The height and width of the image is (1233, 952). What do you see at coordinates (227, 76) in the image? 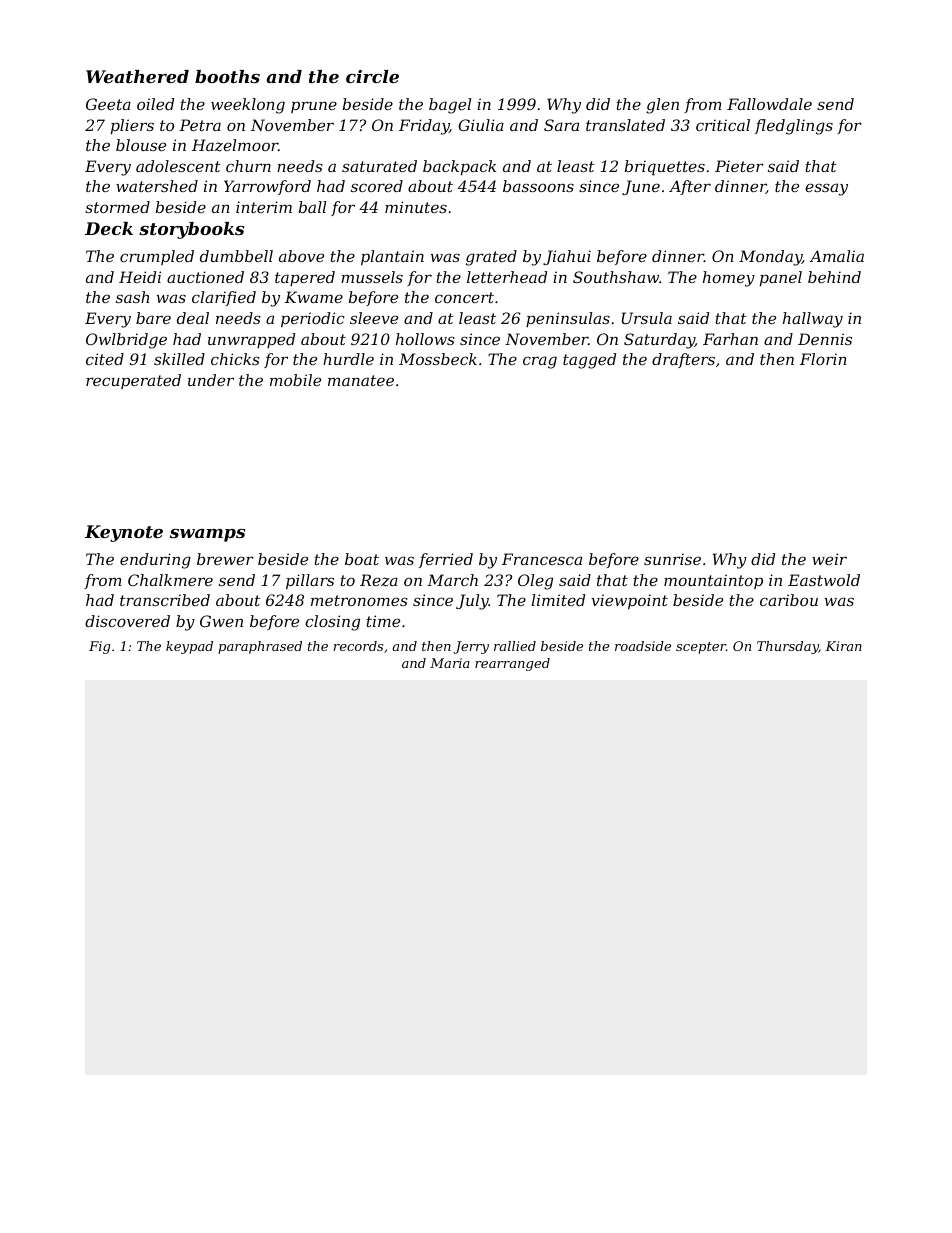
I see `booths` at bounding box center [227, 76].
